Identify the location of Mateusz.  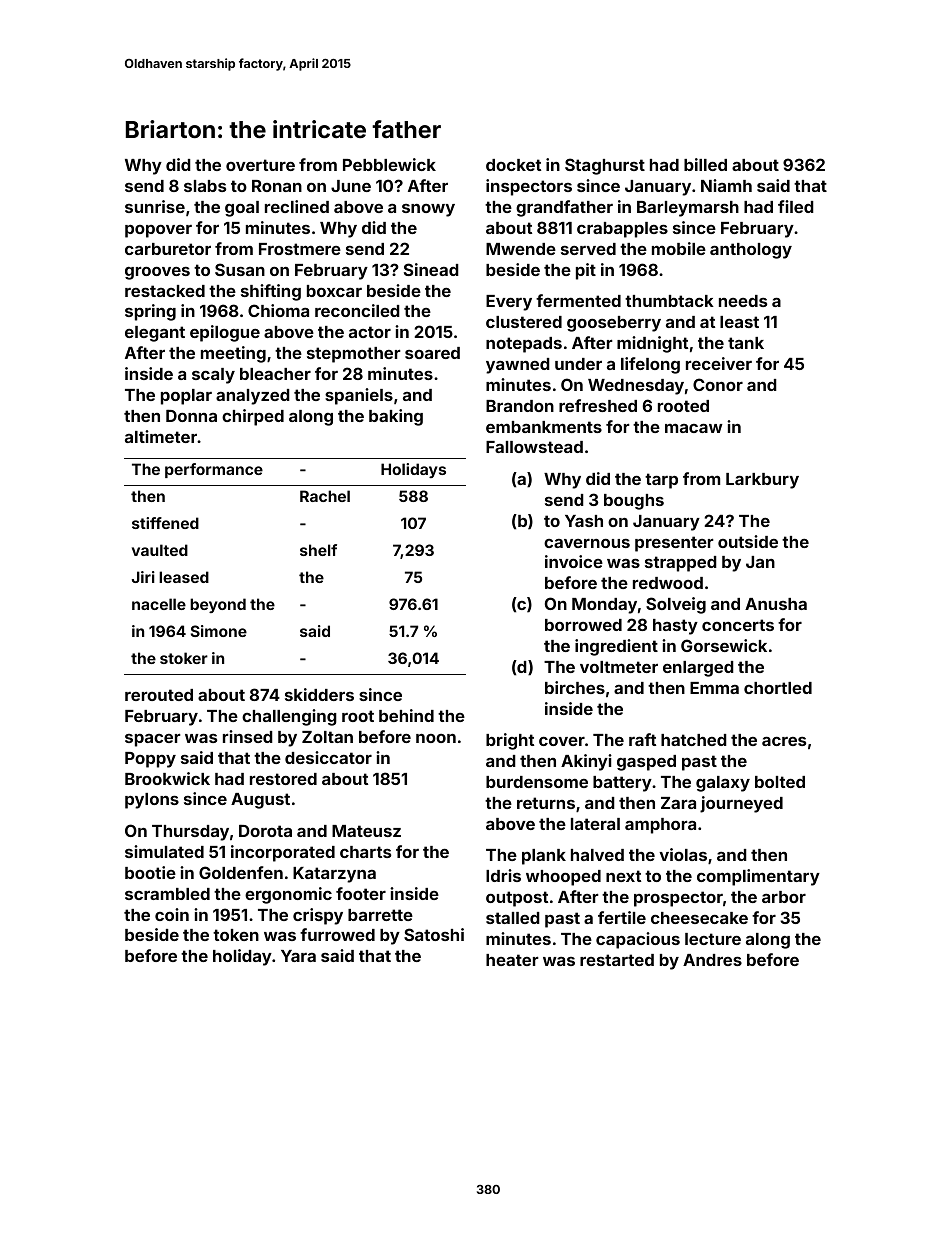
(366, 831).
